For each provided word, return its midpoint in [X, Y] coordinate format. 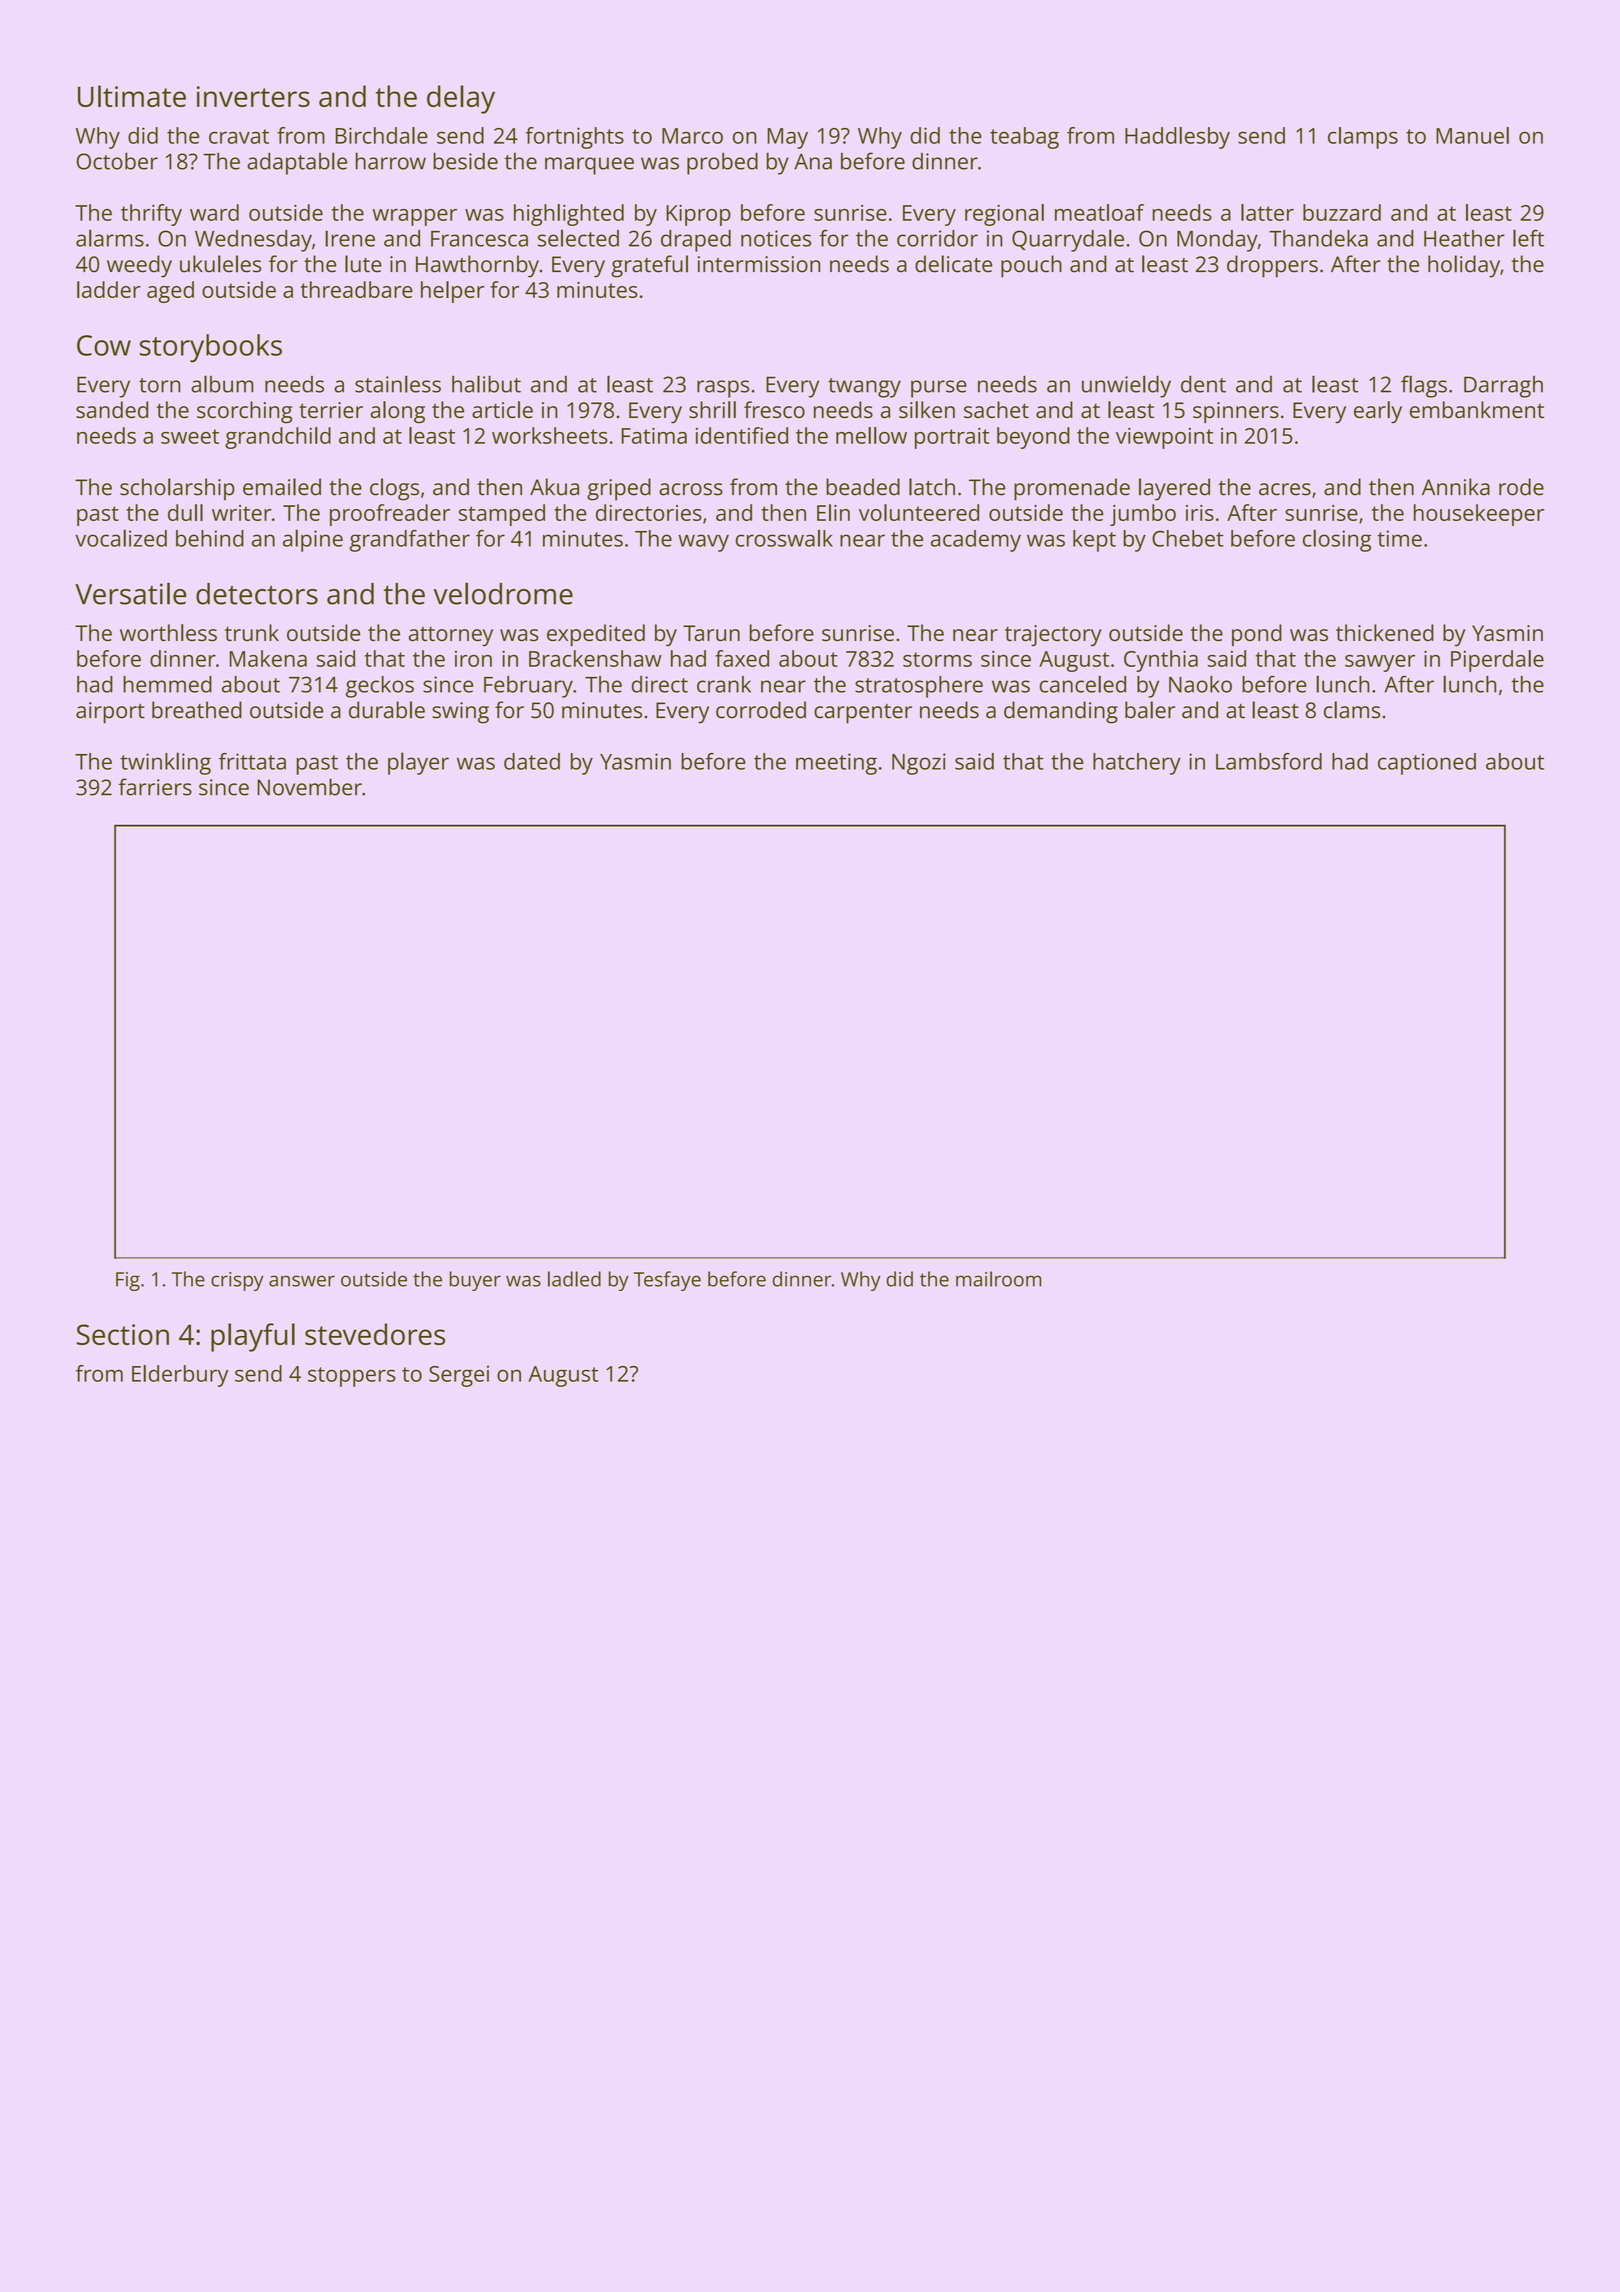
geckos [380, 687]
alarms [110, 238]
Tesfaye [667, 1281]
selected [578, 238]
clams [1352, 710]
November [309, 787]
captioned [1427, 764]
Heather [1464, 238]
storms [937, 659]
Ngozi [919, 764]
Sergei [459, 1376]
